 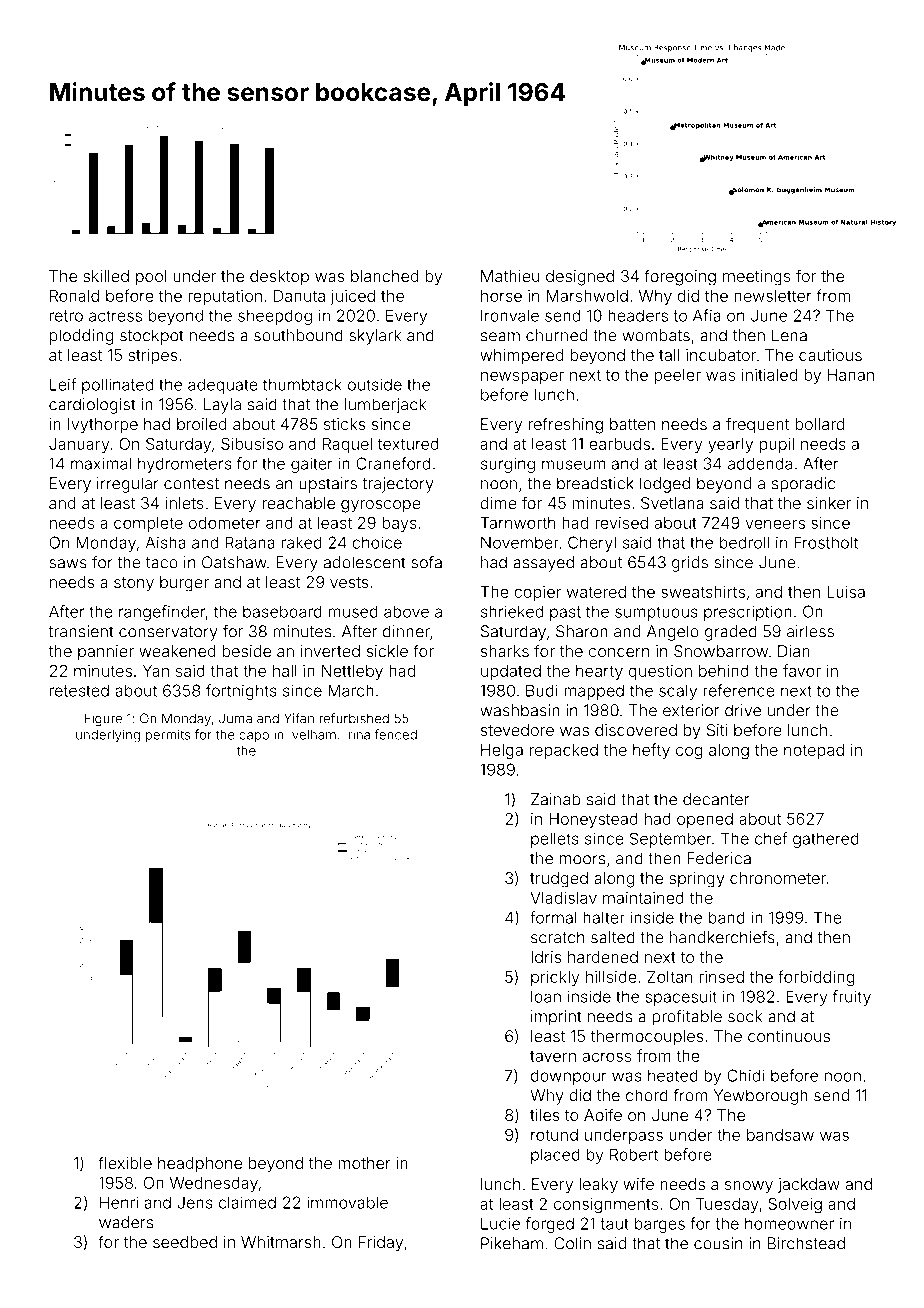 What do you see at coordinates (553, 917) in the screenshot?
I see `formal` at bounding box center [553, 917].
